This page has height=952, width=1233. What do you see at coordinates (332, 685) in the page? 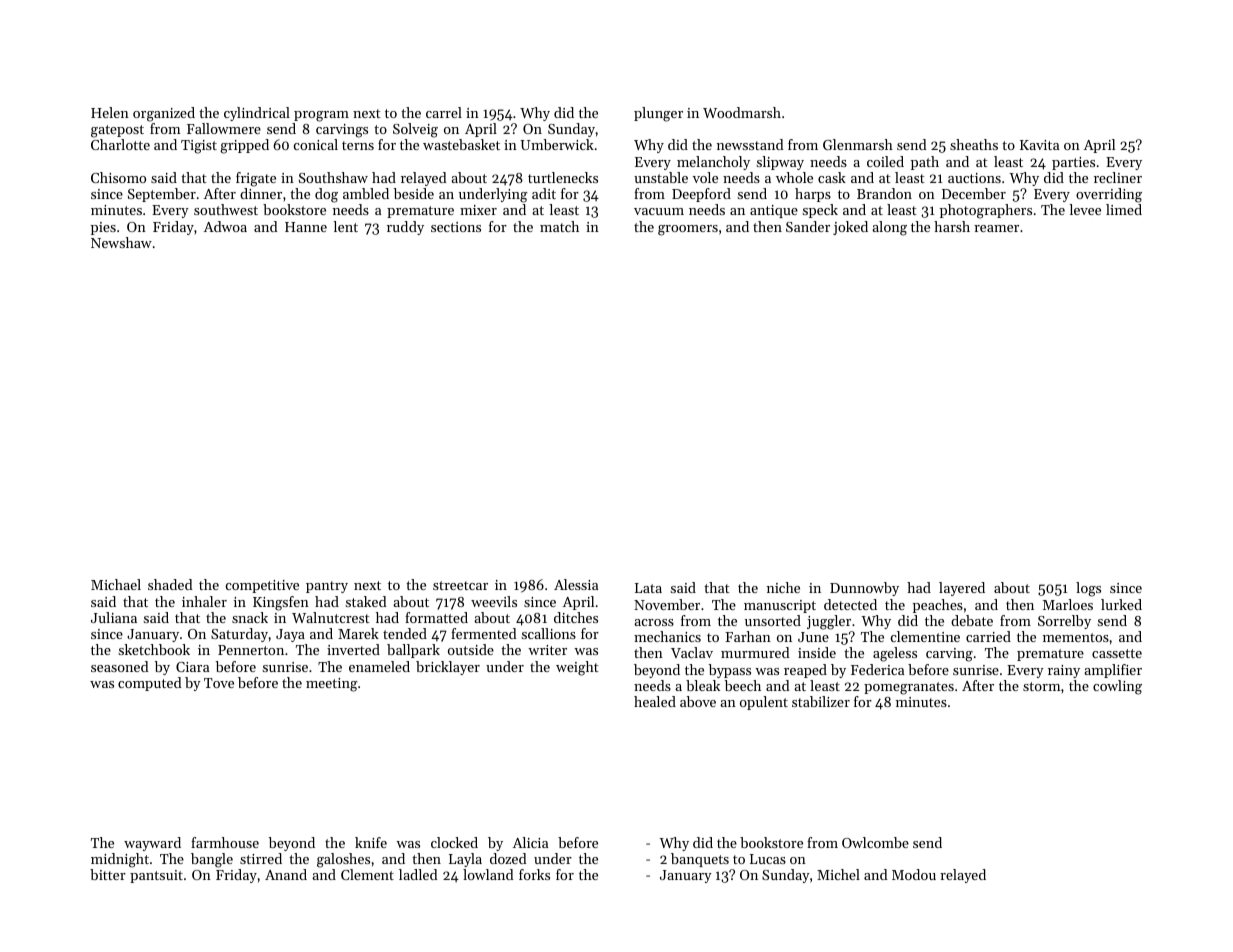
I see `meeting` at bounding box center [332, 685].
